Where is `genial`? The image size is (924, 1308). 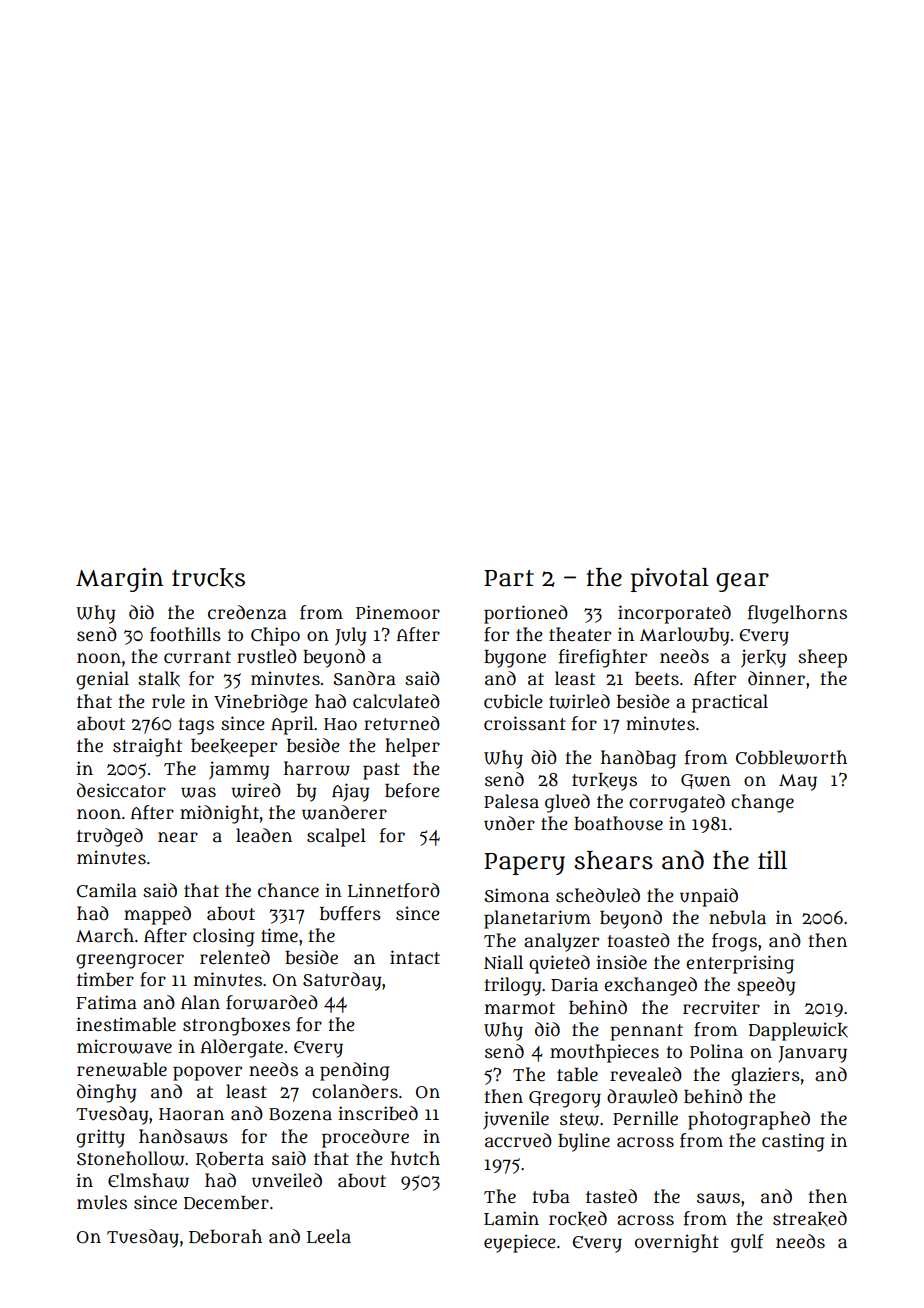
genial is located at coordinates (102, 680).
